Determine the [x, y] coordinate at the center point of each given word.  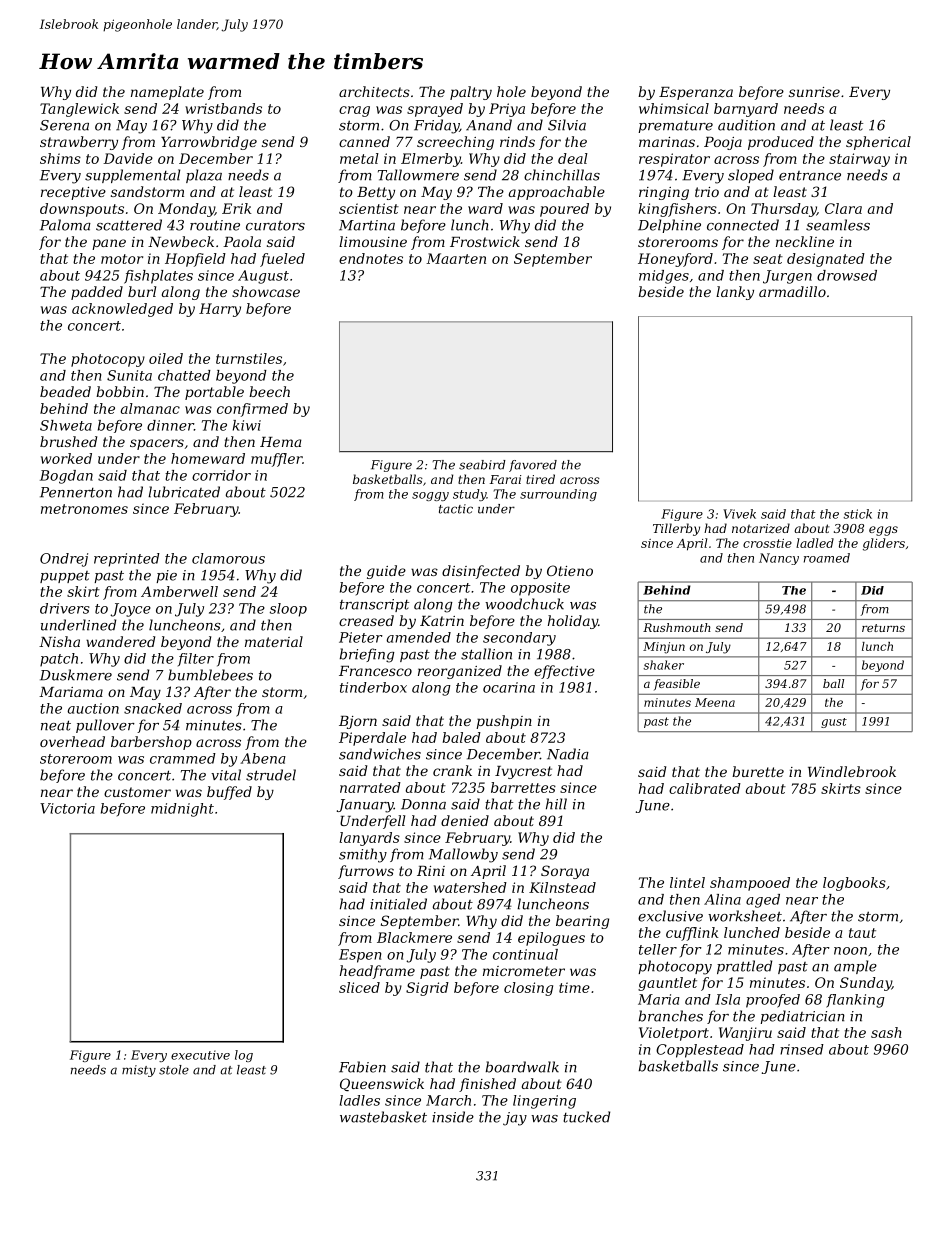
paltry [471, 93]
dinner [170, 425]
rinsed [802, 1049]
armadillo [792, 291]
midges [664, 277]
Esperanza [696, 93]
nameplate [167, 93]
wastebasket [383, 1117]
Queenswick [382, 1084]
